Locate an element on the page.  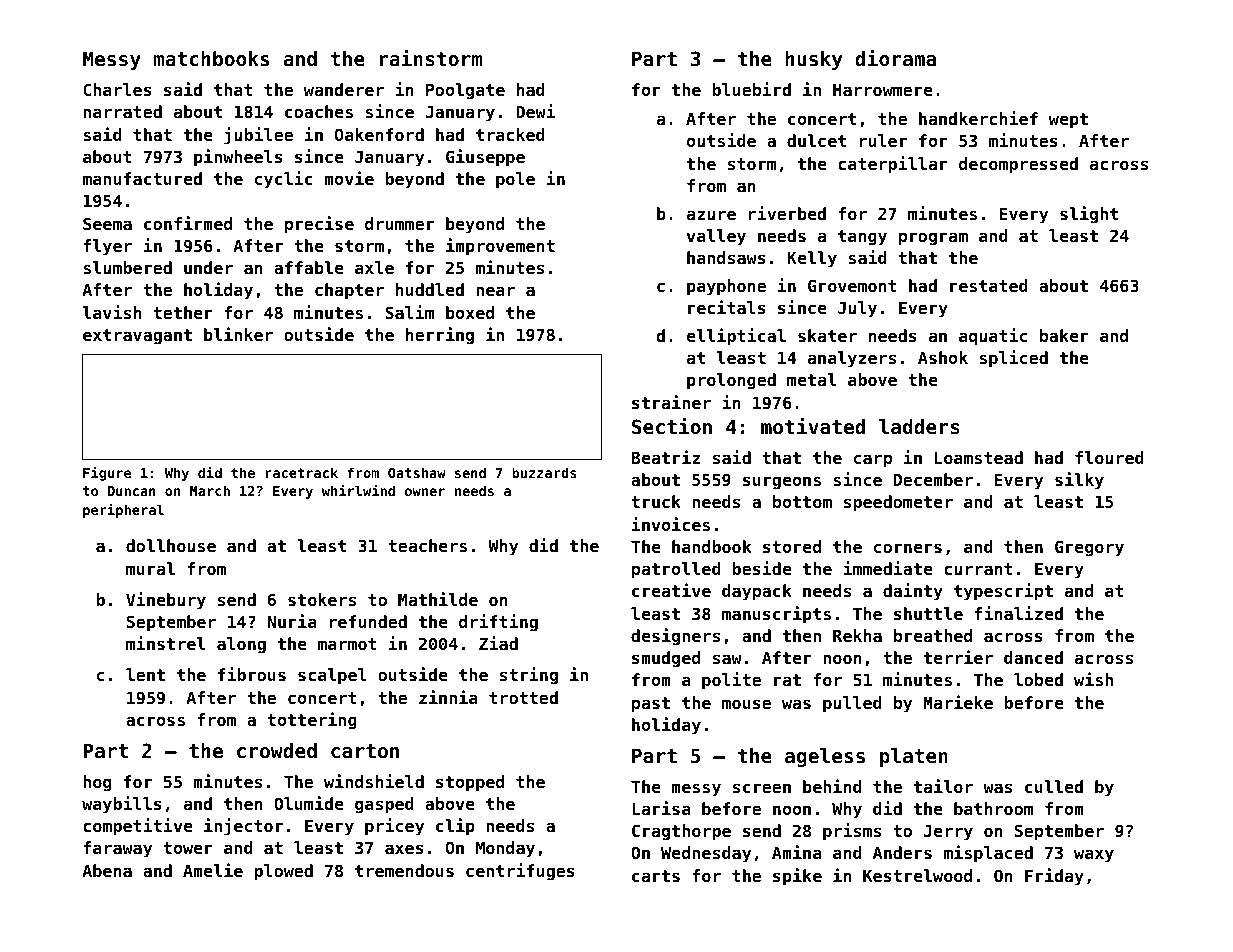
program is located at coordinates (933, 239).
